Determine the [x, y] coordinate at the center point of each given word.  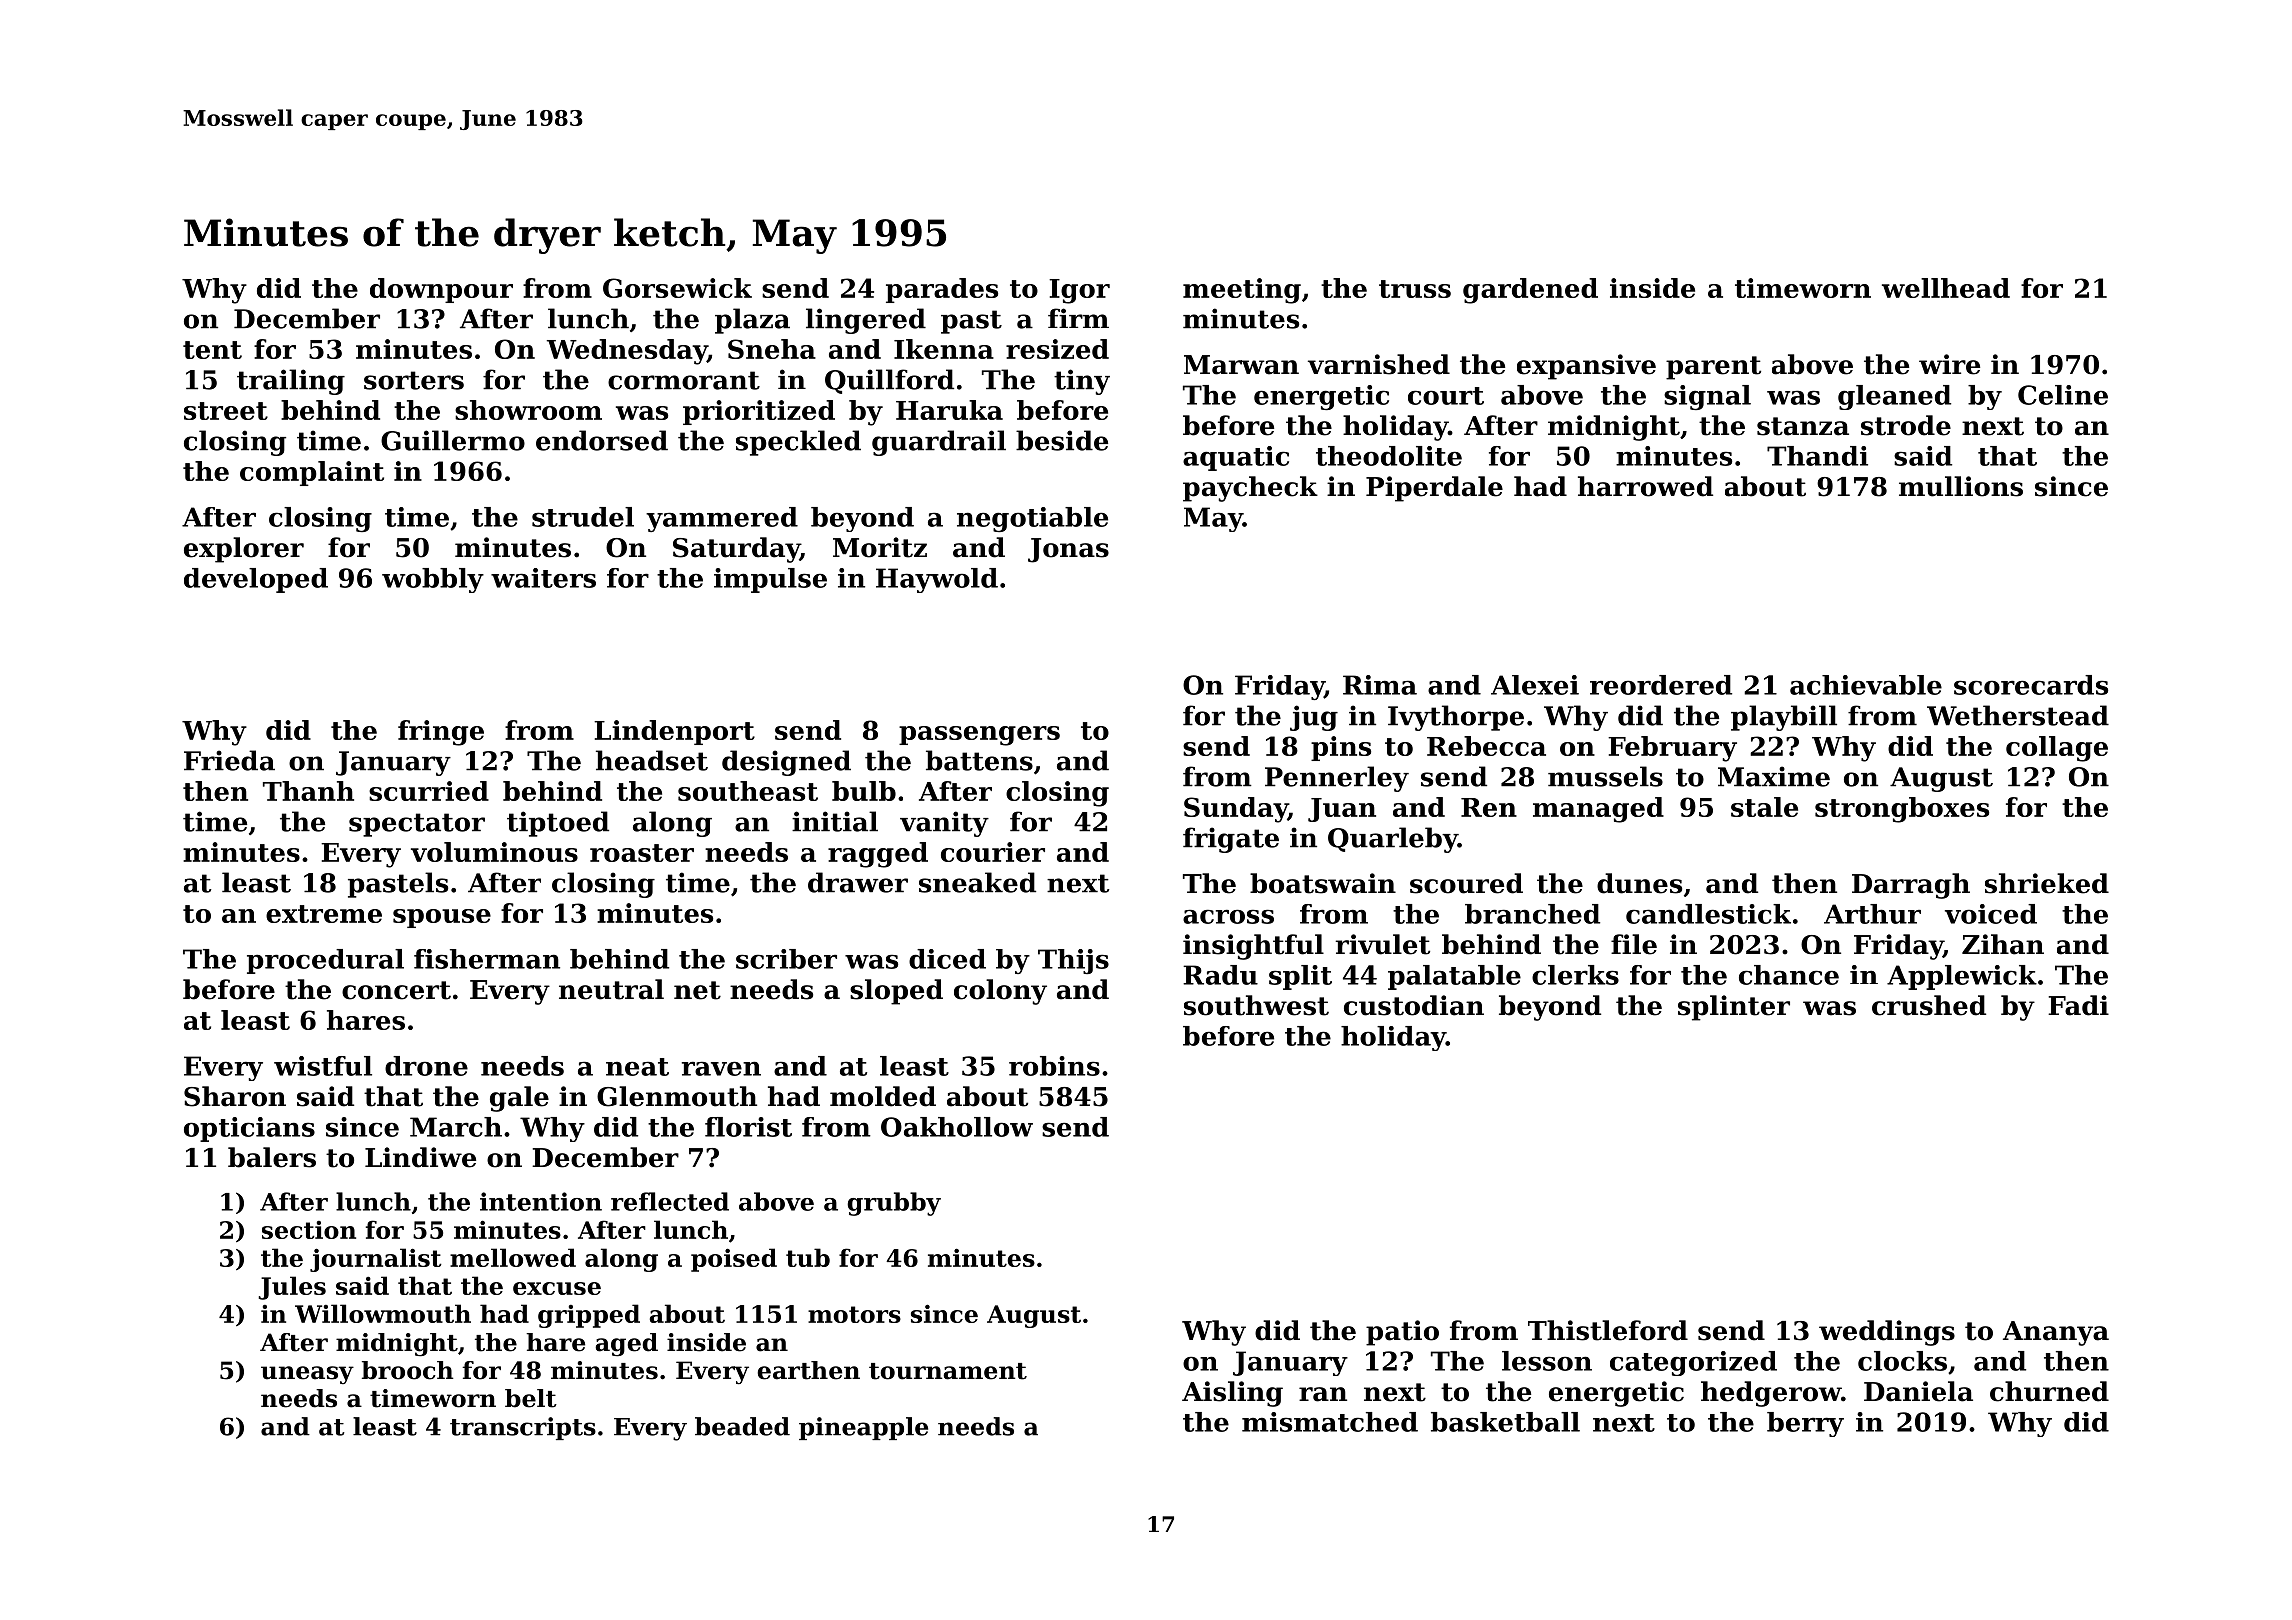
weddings [1887, 1333]
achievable [1866, 685]
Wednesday [627, 352]
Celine [2063, 395]
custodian [1414, 1005]
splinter [1734, 1008]
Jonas [1068, 550]
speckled [798, 443]
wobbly [433, 580]
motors [854, 1314]
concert [396, 990]
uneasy [307, 1375]
